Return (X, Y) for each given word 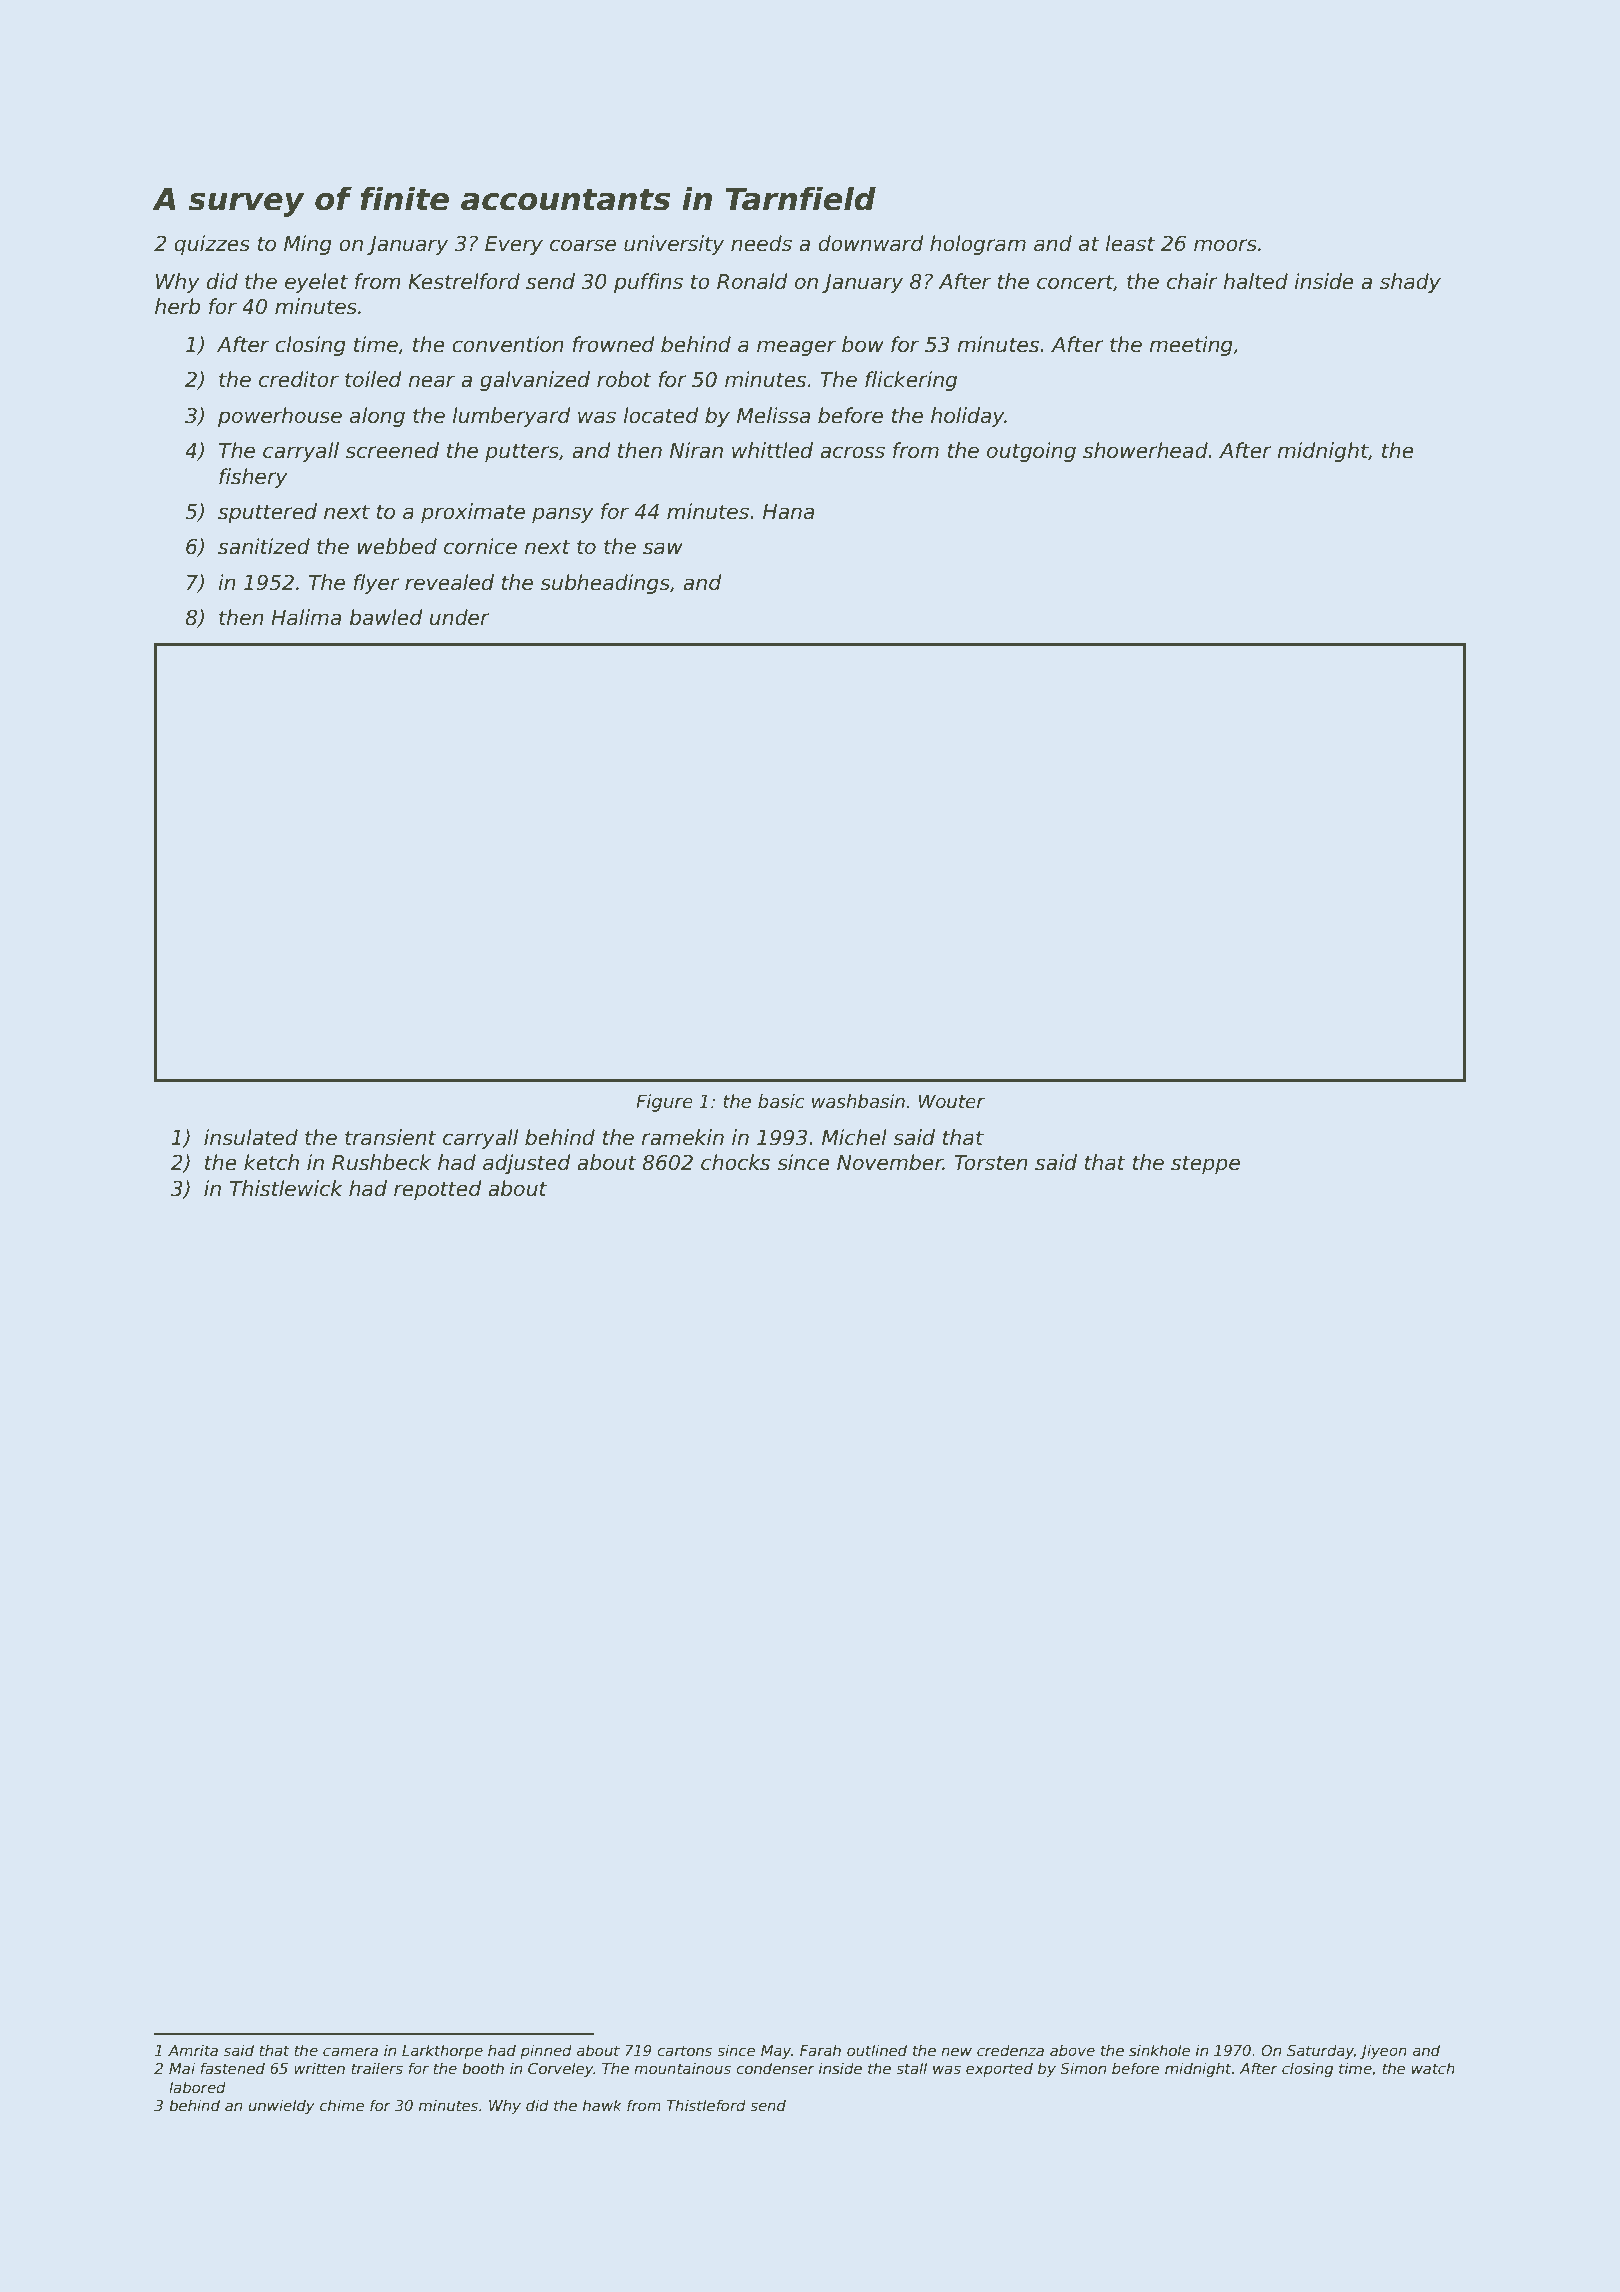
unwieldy (282, 2106)
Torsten (991, 1163)
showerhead (1145, 450)
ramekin (682, 1137)
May (776, 2052)
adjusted (527, 1164)
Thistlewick (286, 1188)
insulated (251, 1137)
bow (863, 344)
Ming (308, 245)
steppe (1205, 1164)
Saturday (1320, 2051)
